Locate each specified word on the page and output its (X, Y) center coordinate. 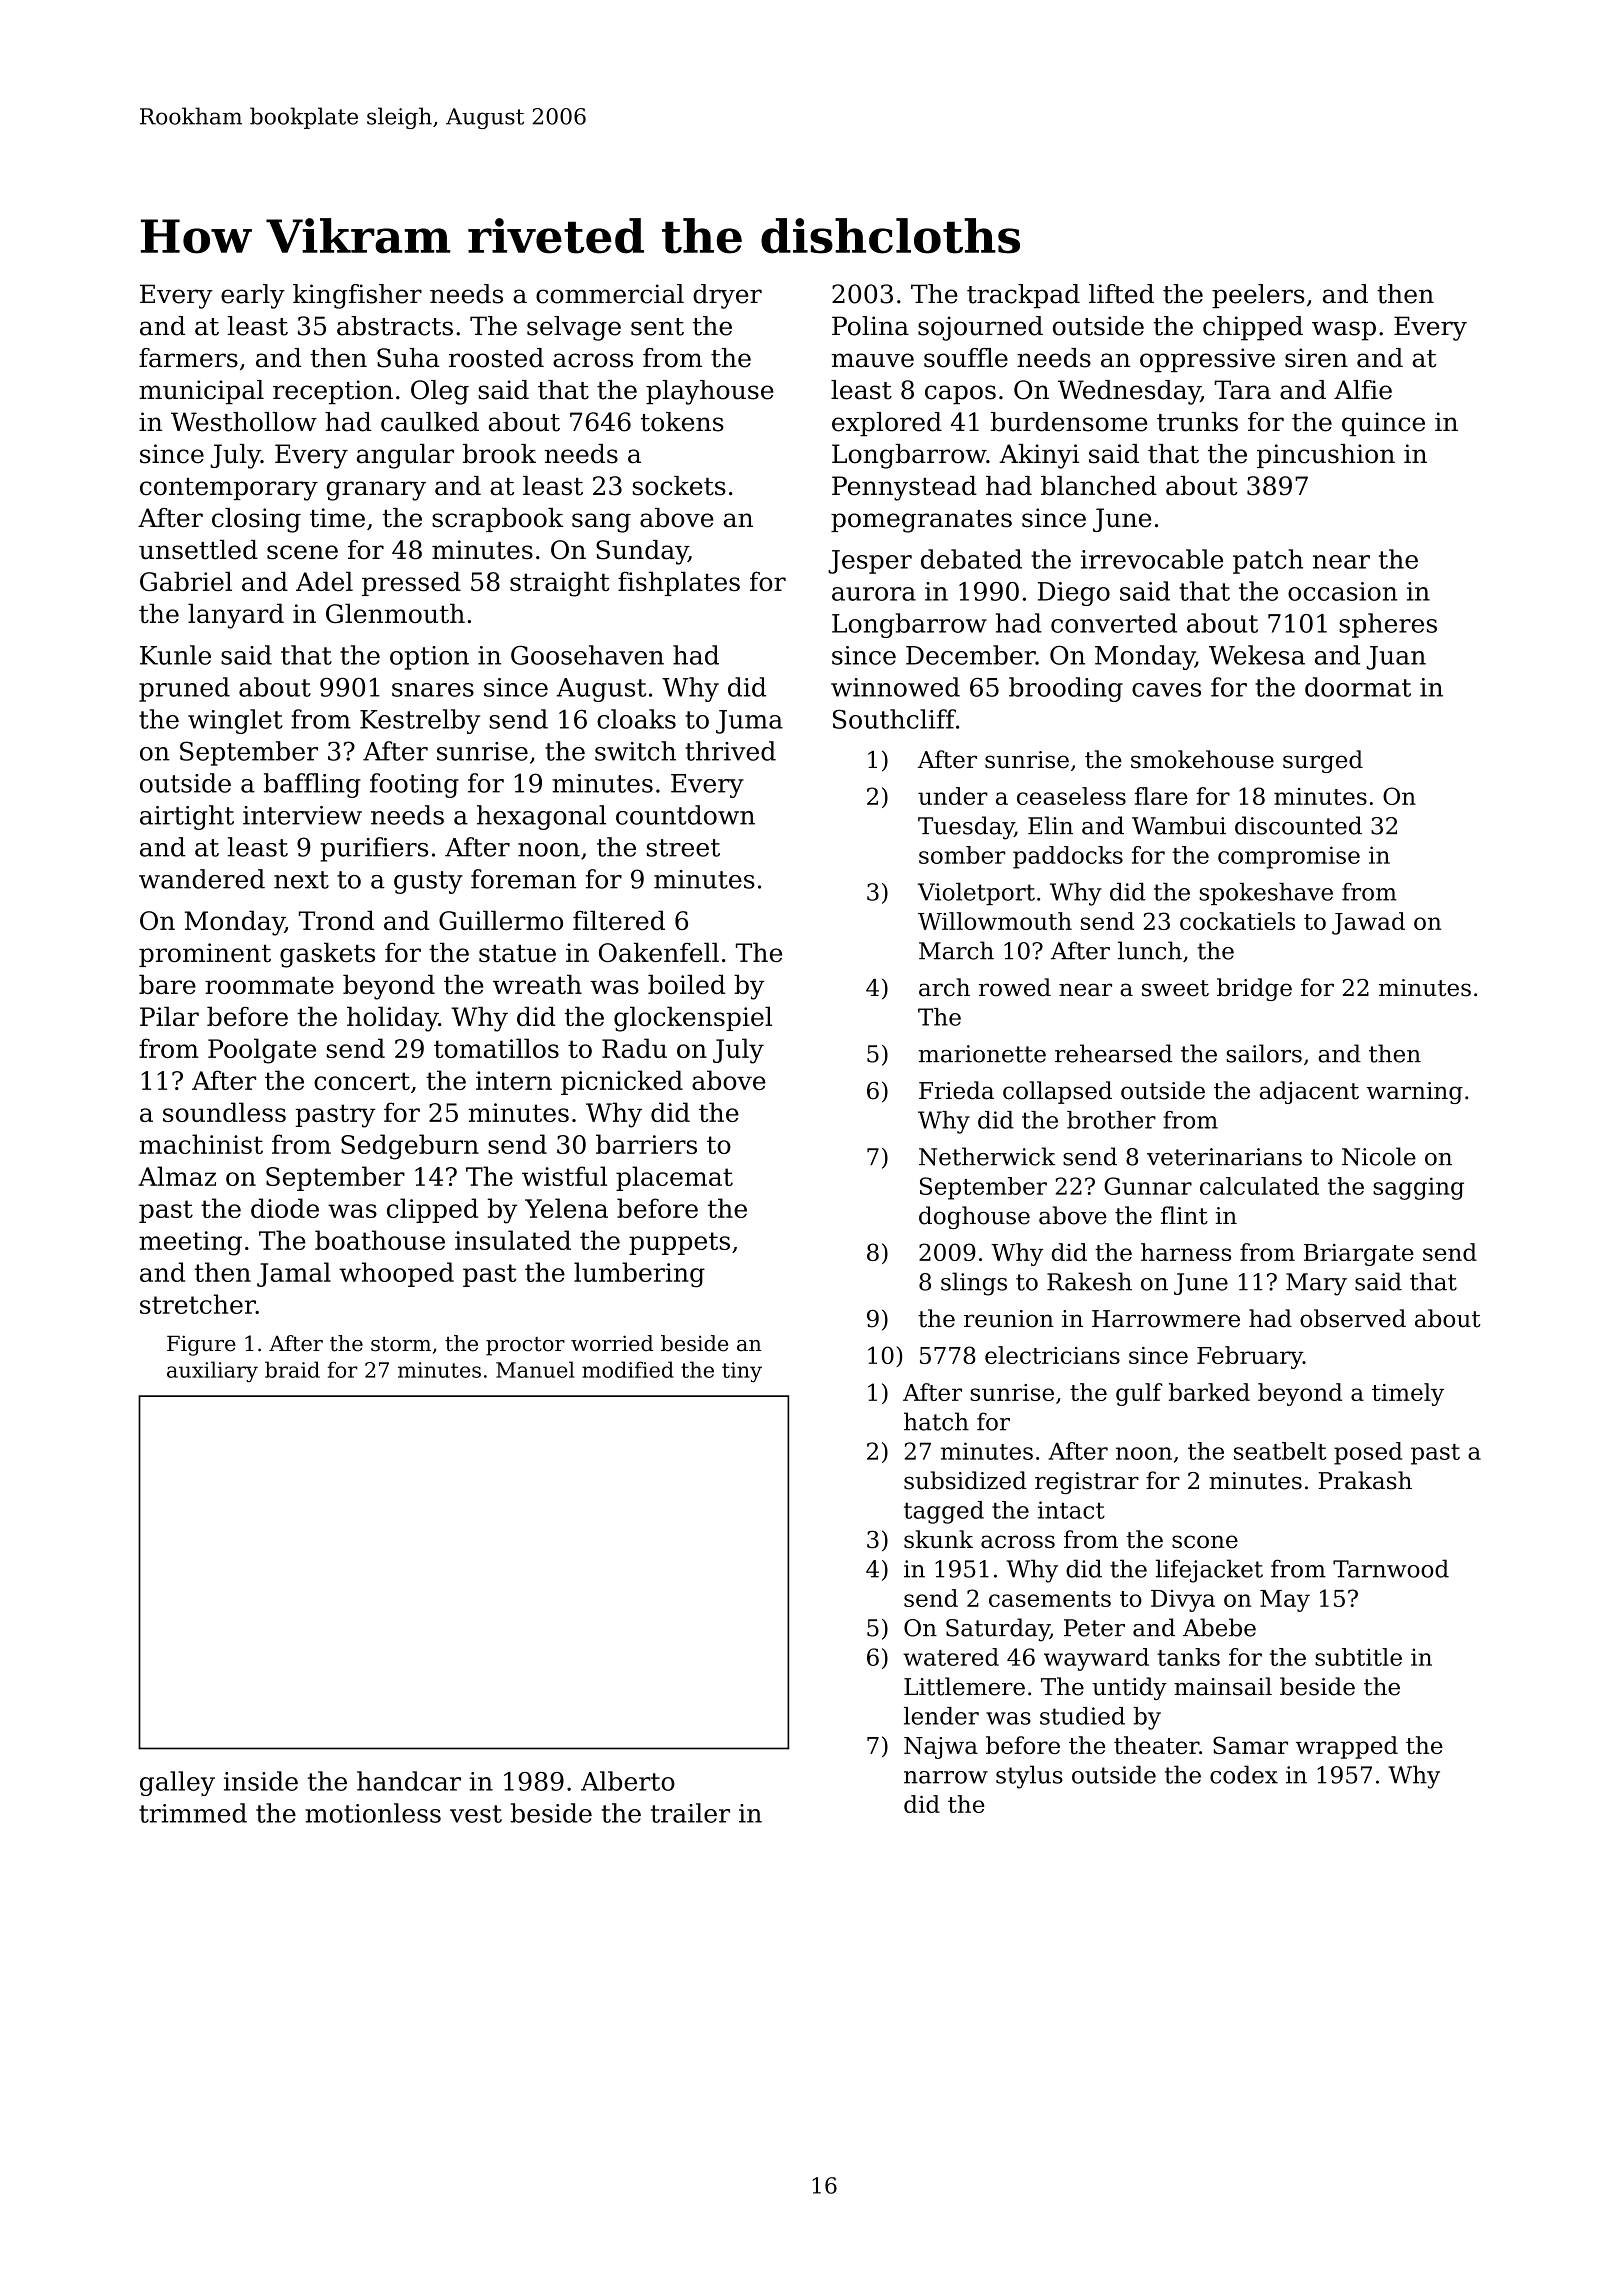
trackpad (1023, 296)
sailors (1264, 1053)
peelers (1258, 296)
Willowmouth (995, 921)
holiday (392, 1019)
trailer (690, 1813)
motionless (373, 1813)
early (253, 296)
